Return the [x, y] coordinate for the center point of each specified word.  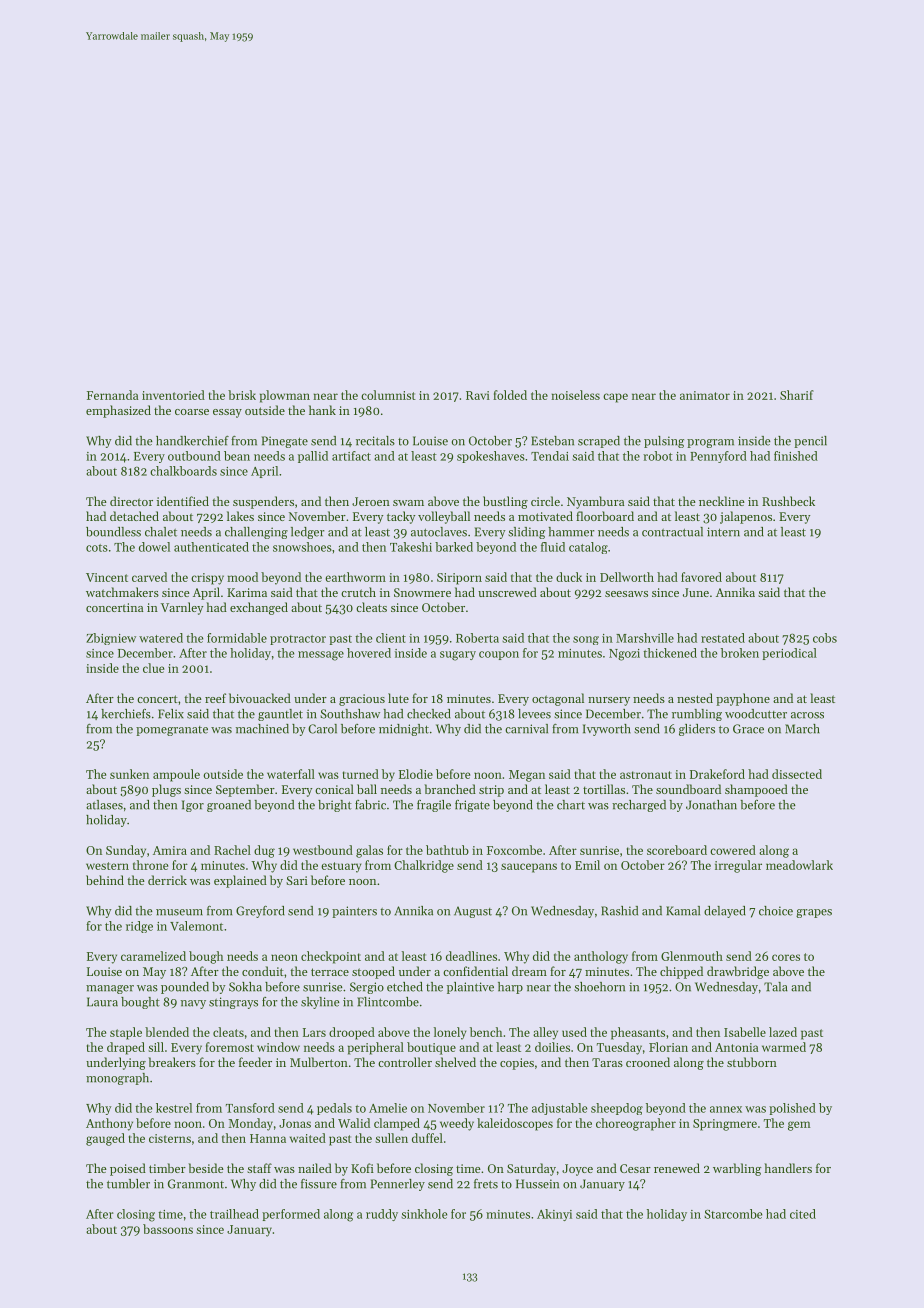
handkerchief [192, 441]
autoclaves [439, 532]
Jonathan [711, 805]
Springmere [725, 1125]
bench [486, 1032]
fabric [370, 805]
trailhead [234, 1214]
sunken [129, 774]
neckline [722, 501]
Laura [102, 1002]
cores [786, 957]
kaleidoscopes [515, 1124]
